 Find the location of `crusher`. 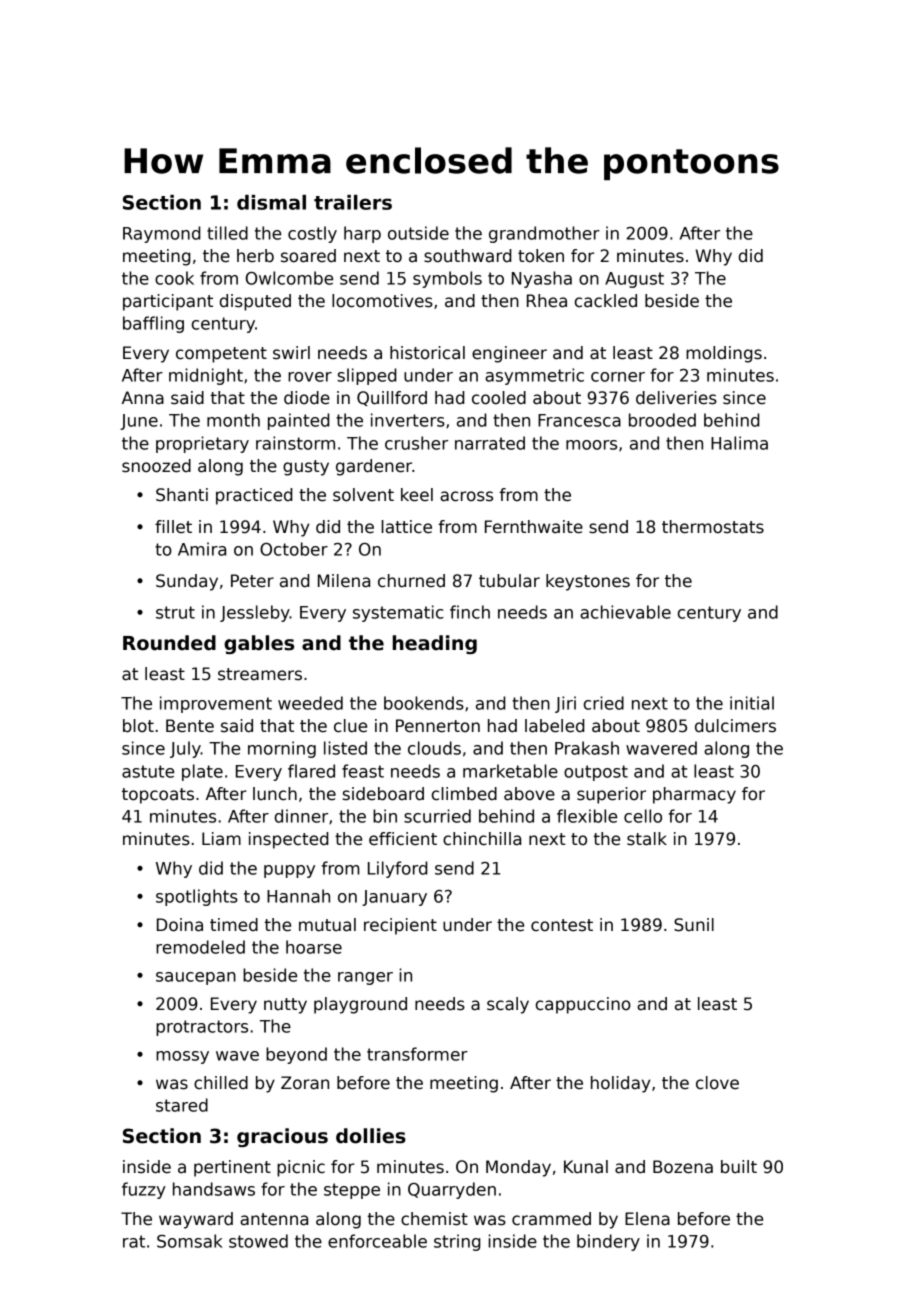

crusher is located at coordinates (416, 443).
